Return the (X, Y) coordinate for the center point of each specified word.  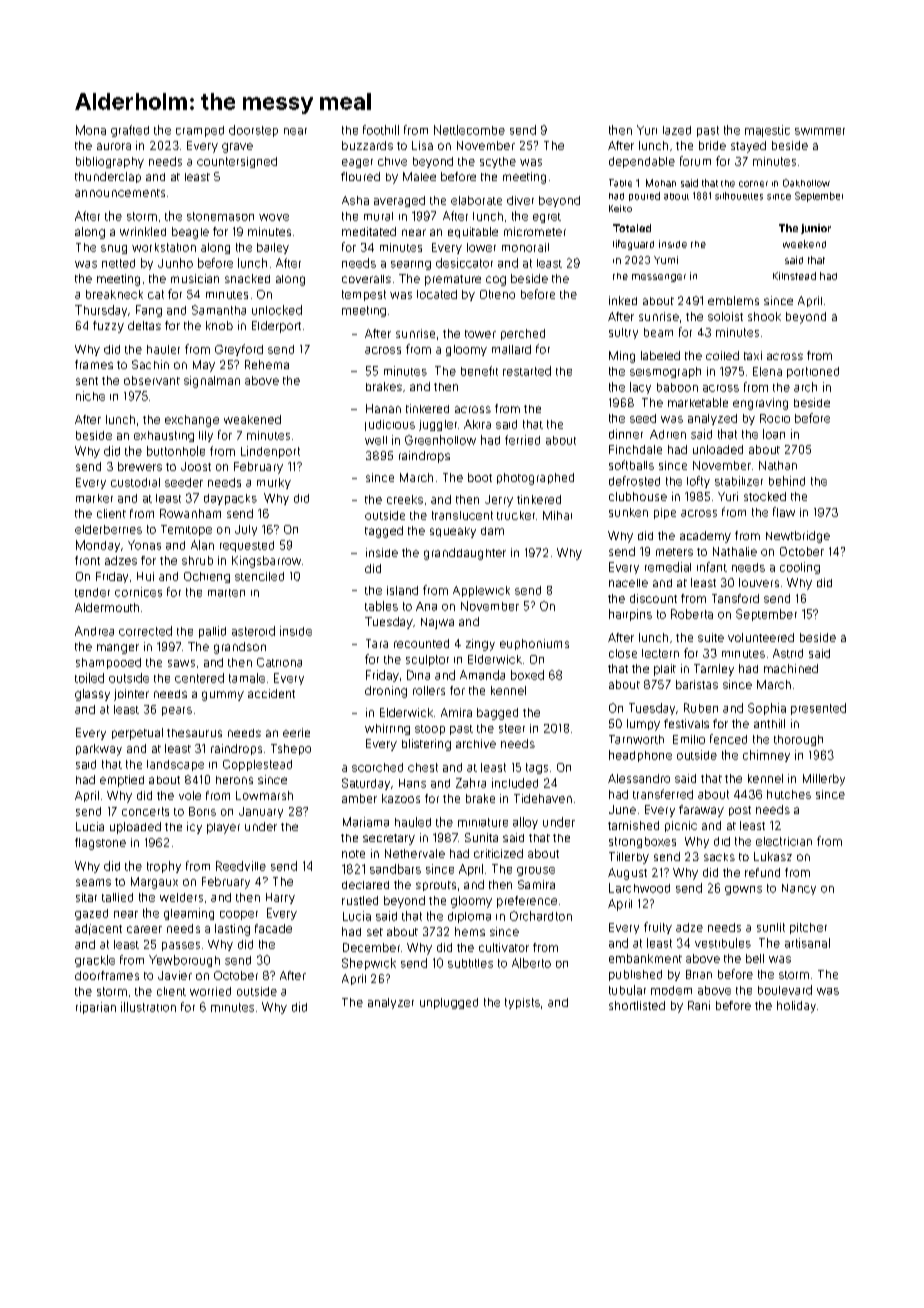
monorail (525, 247)
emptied (122, 781)
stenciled (259, 576)
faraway (701, 811)
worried (210, 991)
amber (359, 798)
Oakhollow (806, 183)
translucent (462, 515)
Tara (377, 643)
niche (90, 396)
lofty (698, 482)
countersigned (237, 162)
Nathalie (735, 551)
